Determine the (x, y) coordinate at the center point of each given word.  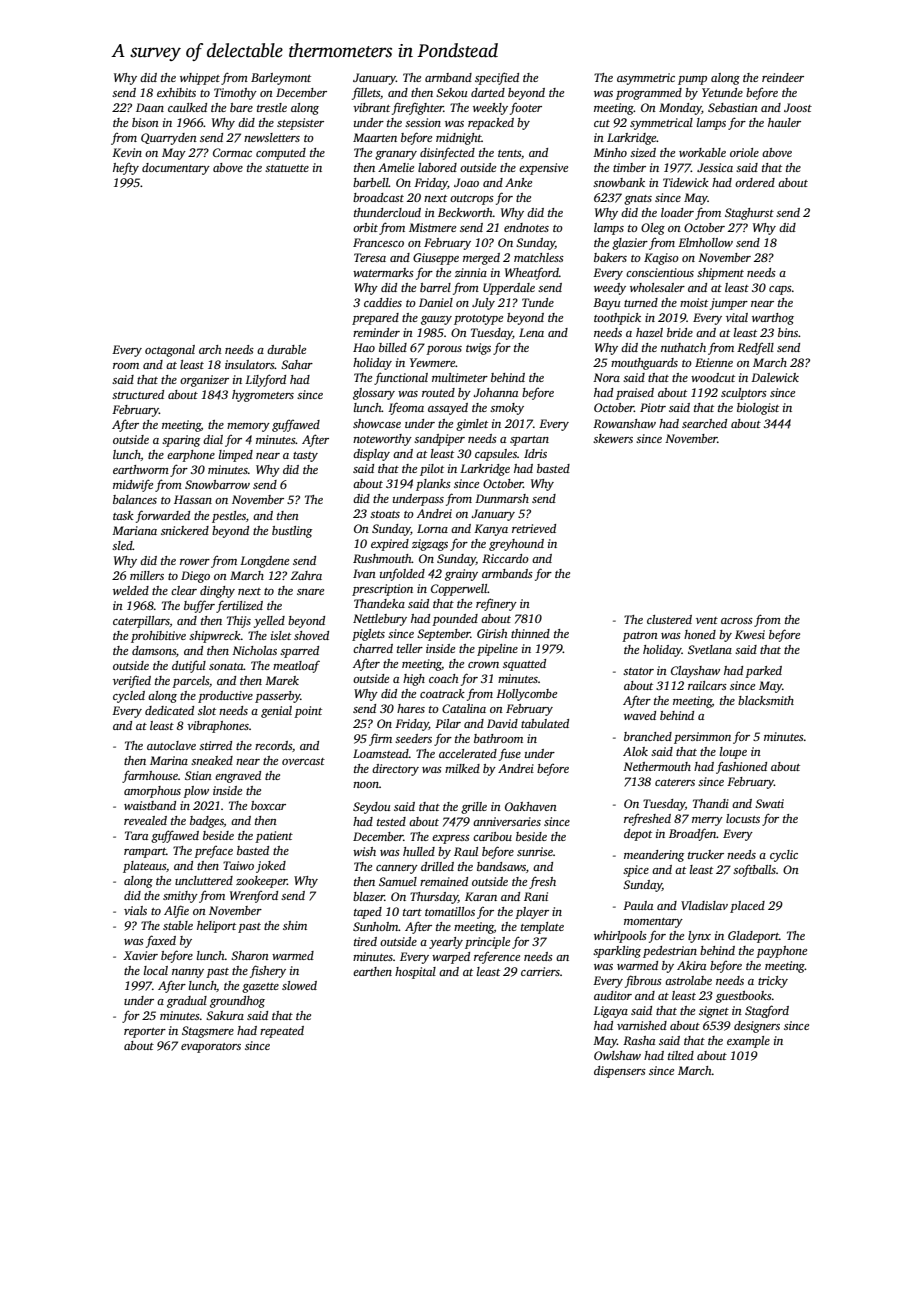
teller (410, 648)
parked (763, 672)
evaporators (211, 1048)
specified (497, 78)
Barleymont (281, 79)
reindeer (783, 77)
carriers (540, 971)
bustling (292, 532)
